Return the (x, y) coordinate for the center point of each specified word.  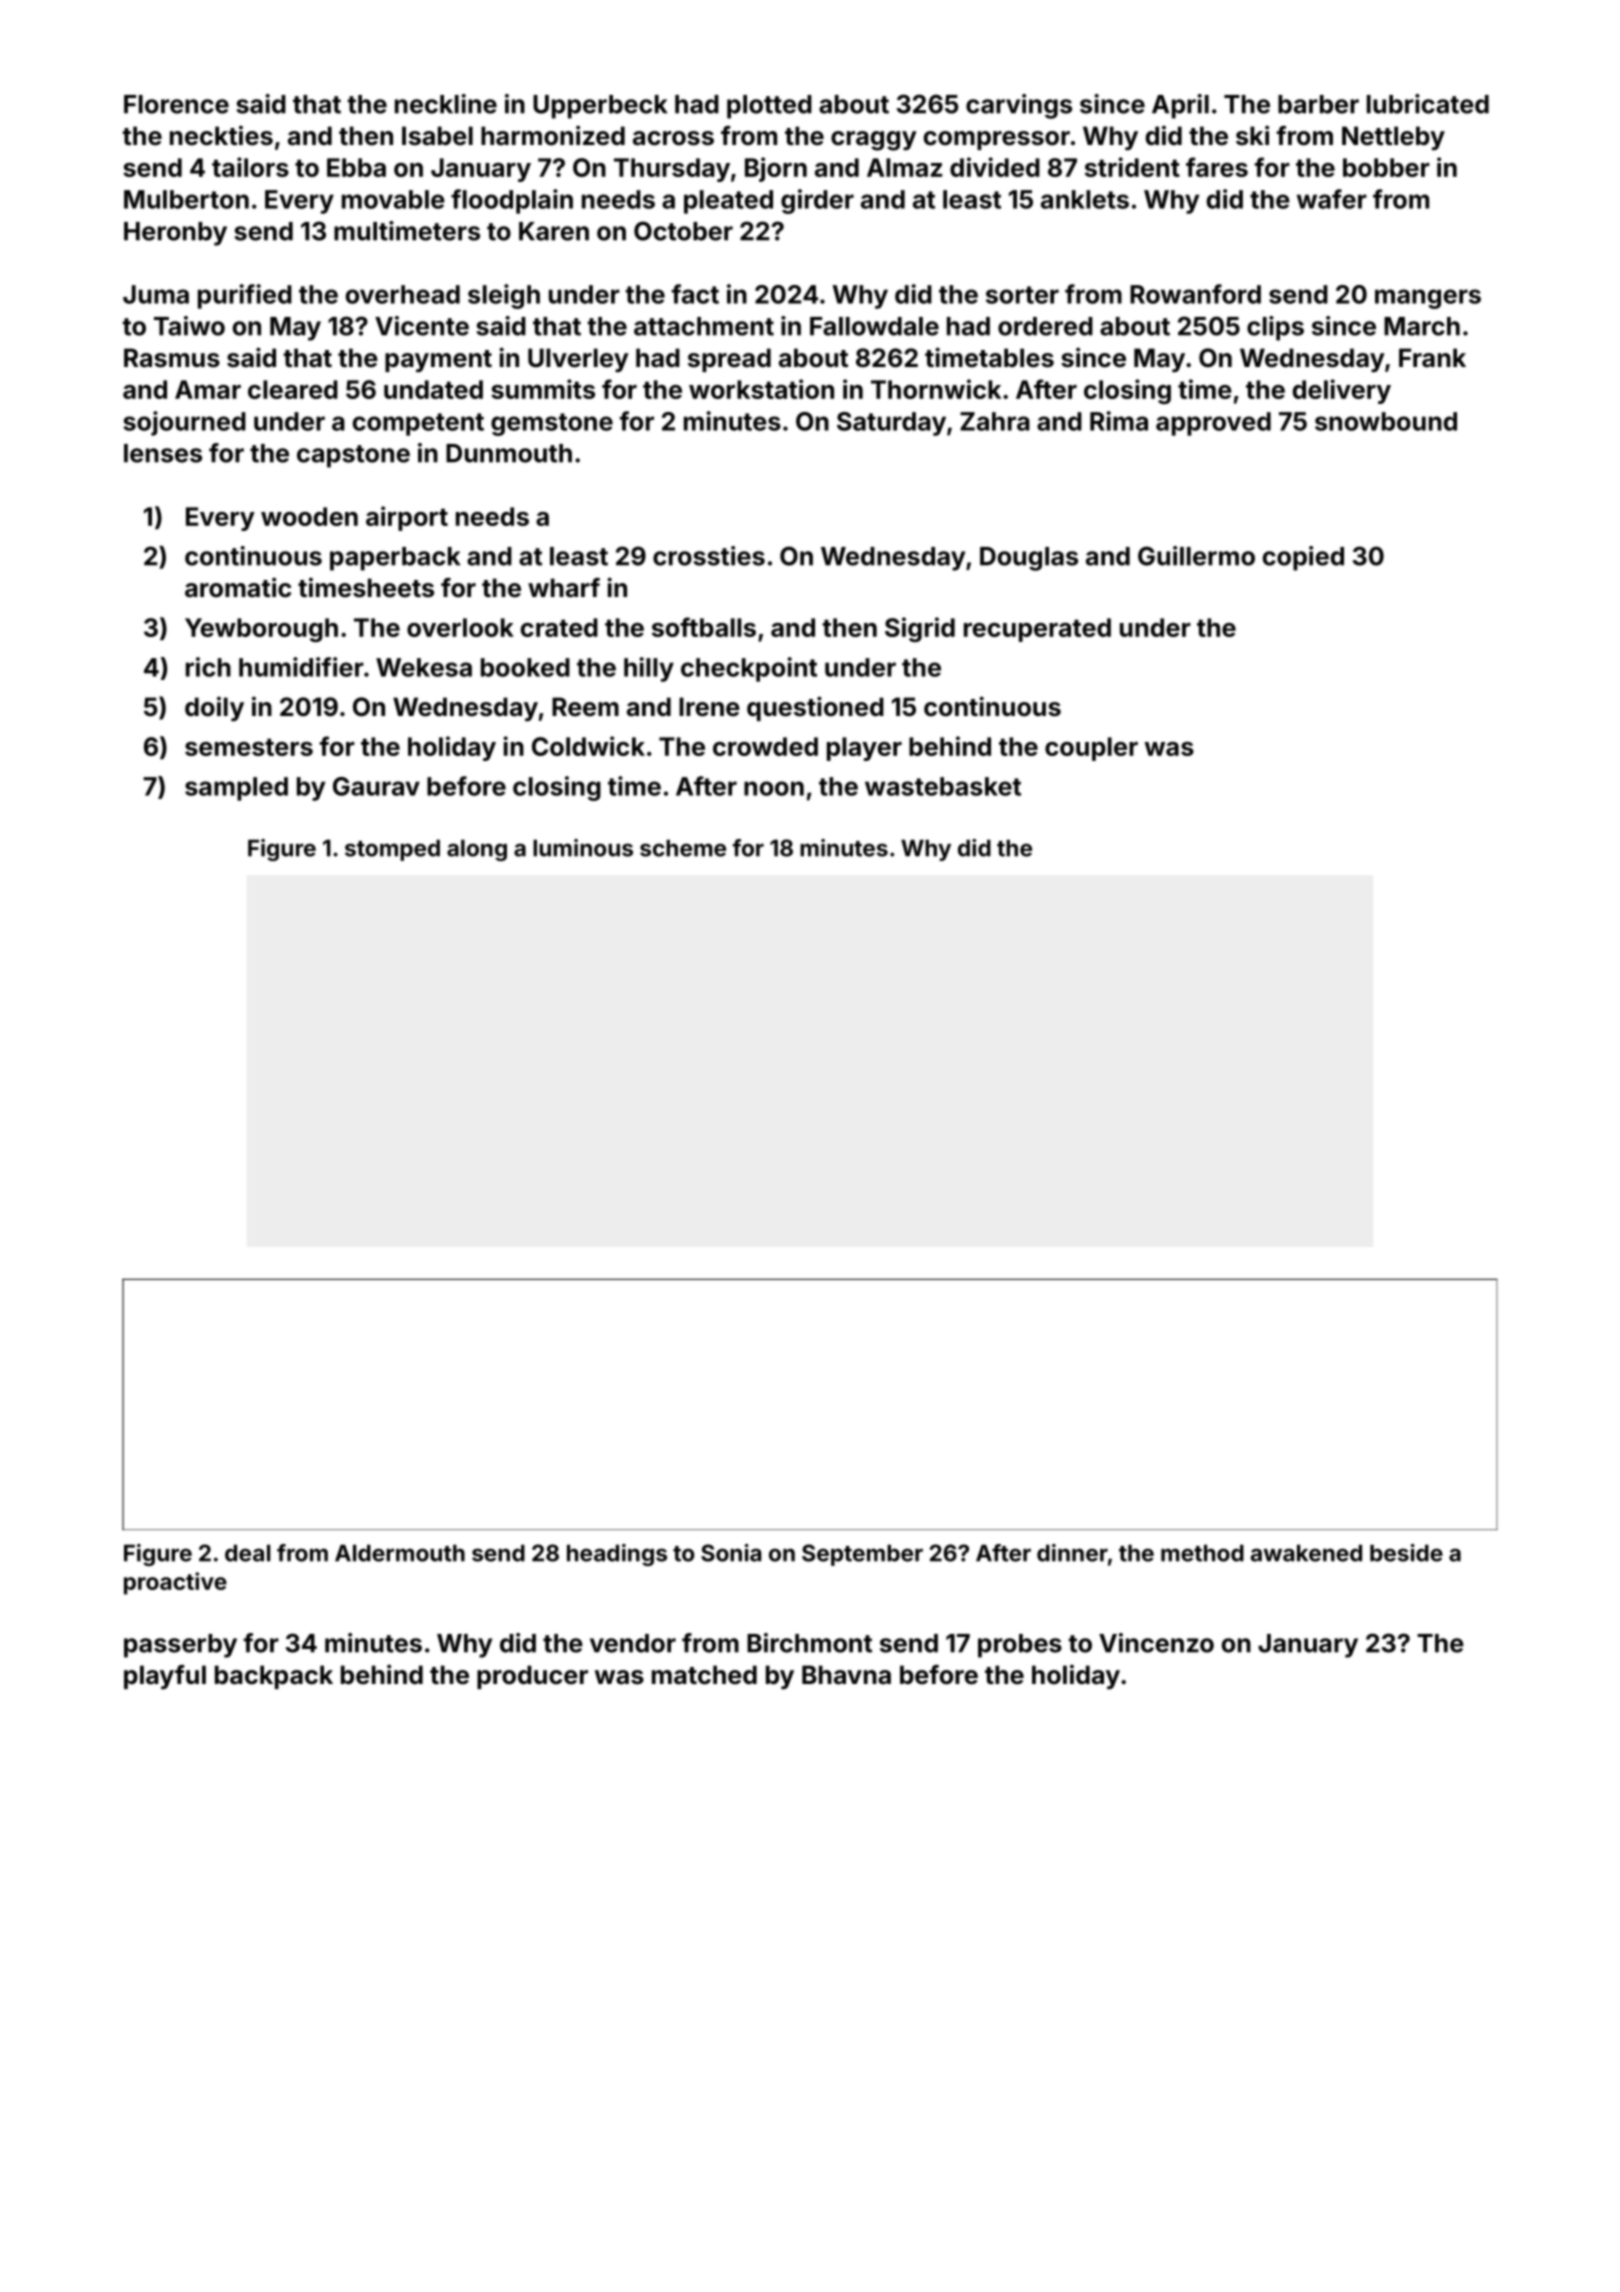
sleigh (504, 296)
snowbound (1386, 421)
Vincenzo (1156, 1643)
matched (704, 1675)
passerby (180, 1646)
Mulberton (186, 199)
